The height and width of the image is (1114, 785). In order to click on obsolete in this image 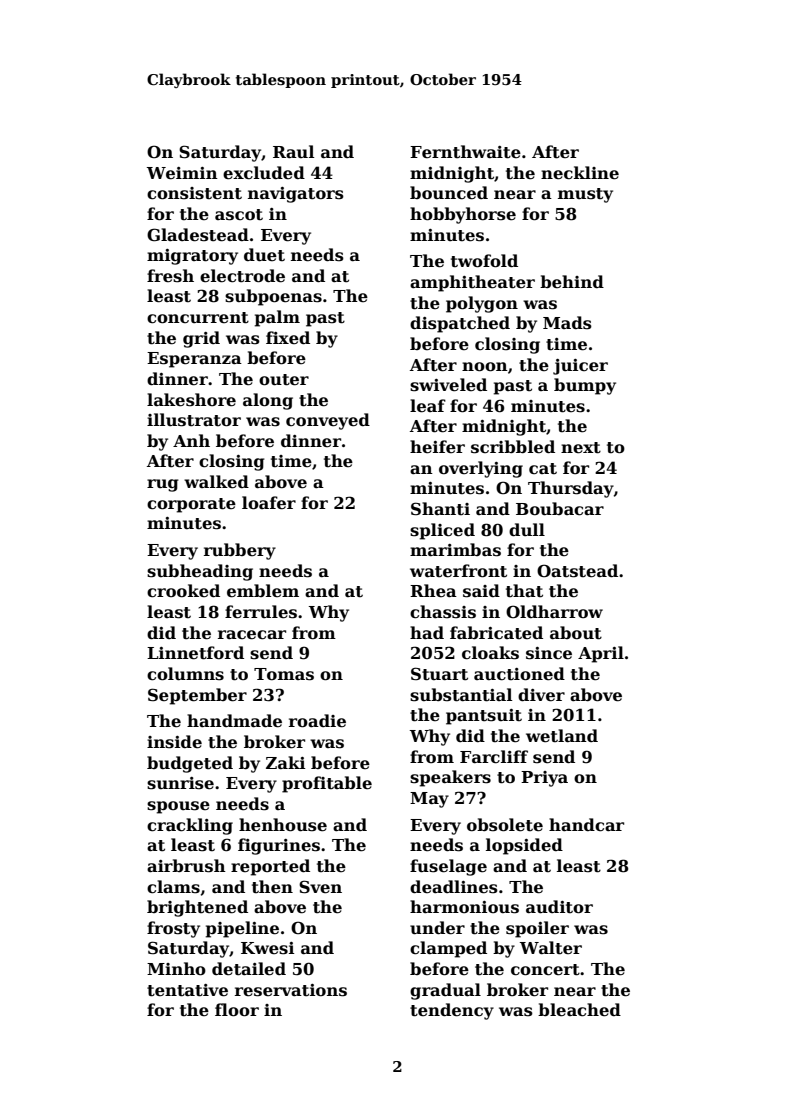, I will do `click(505, 825)`.
